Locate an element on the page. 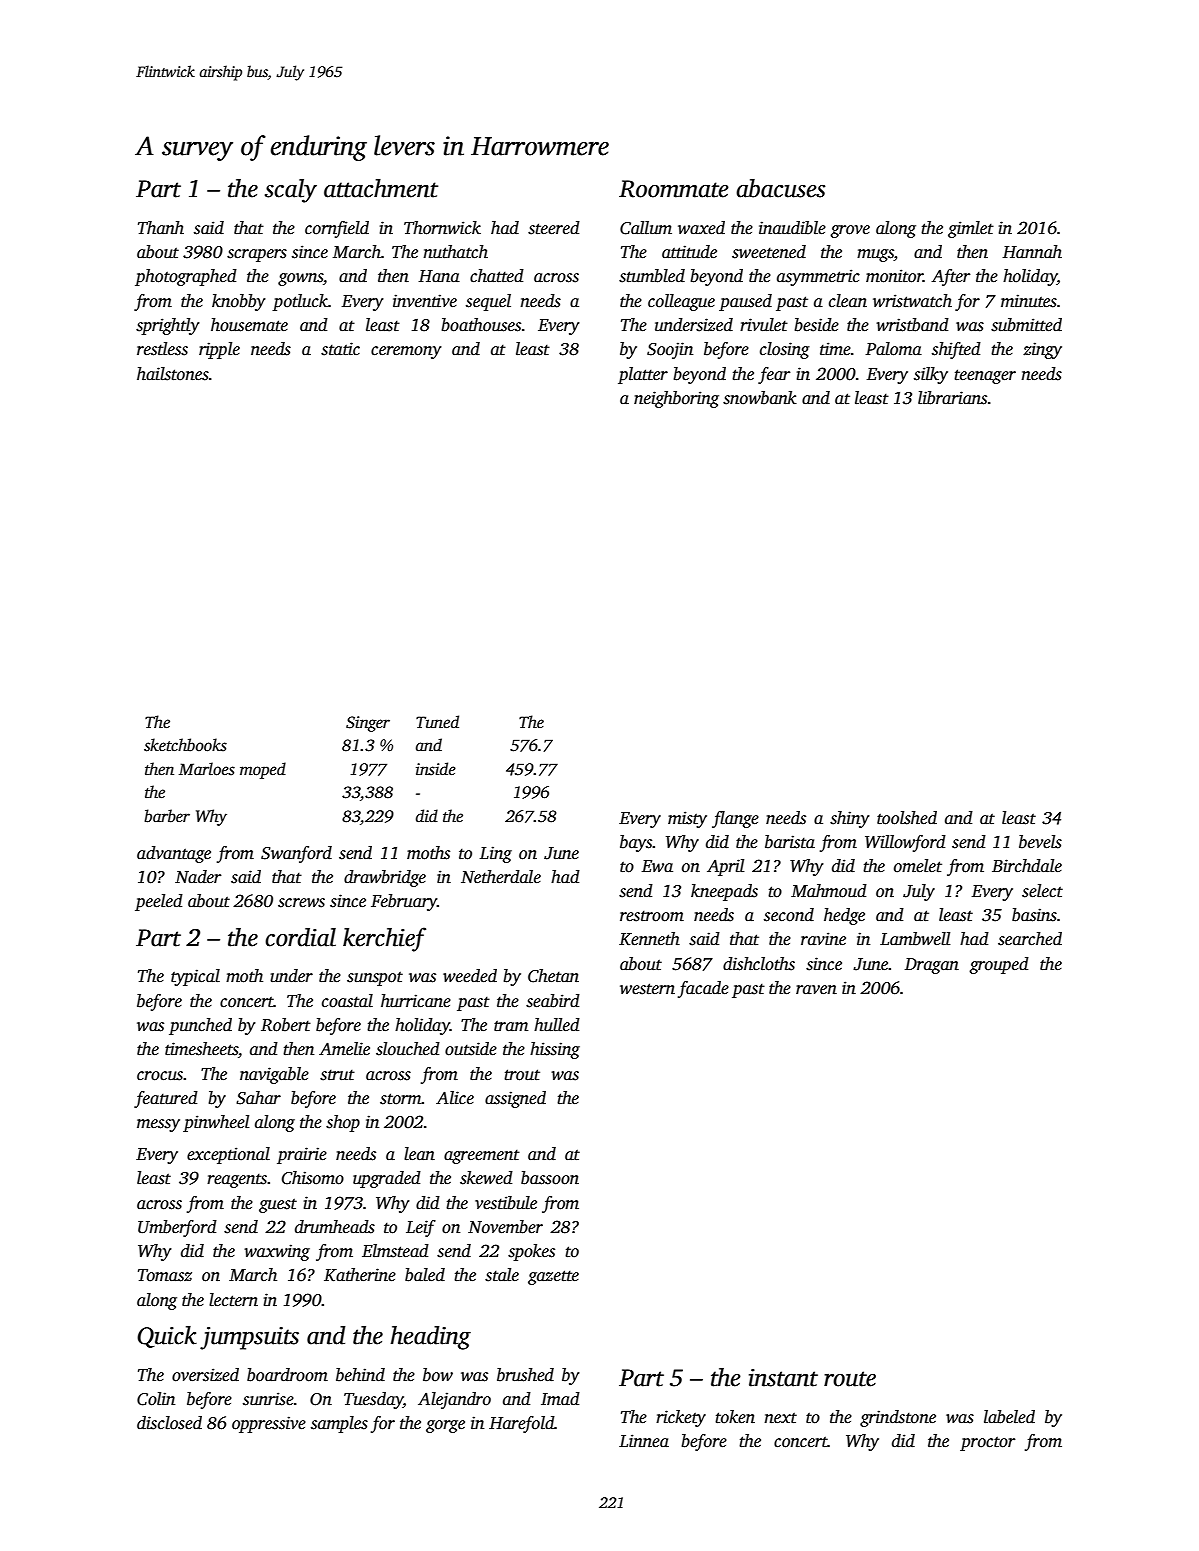  Tomasz is located at coordinates (165, 1275).
